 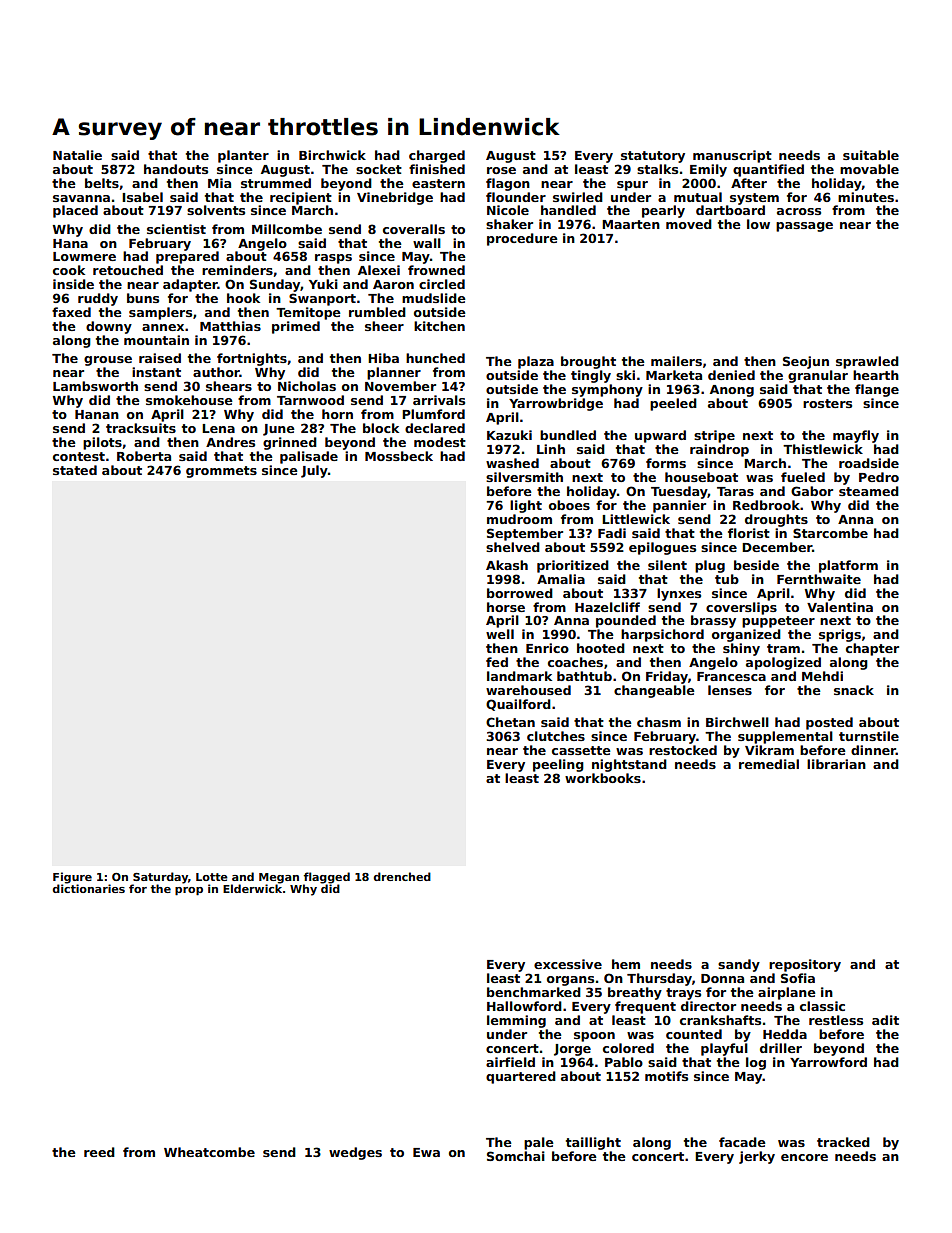 I want to click on Andres, so click(x=230, y=442).
